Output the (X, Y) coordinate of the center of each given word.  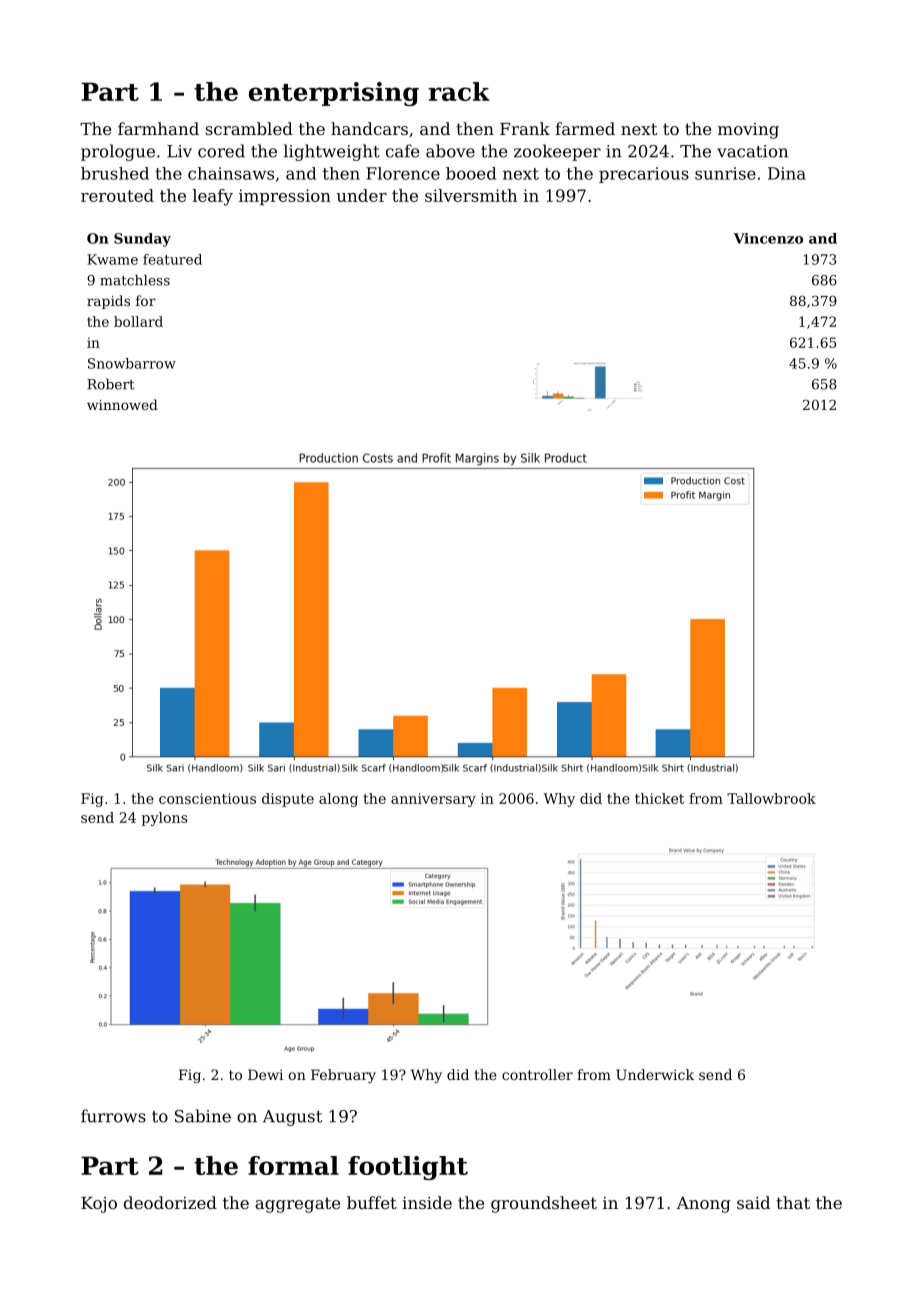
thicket (659, 798)
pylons (164, 819)
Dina (787, 173)
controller (537, 1074)
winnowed (122, 404)
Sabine (203, 1116)
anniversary (433, 800)
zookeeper (557, 152)
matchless (135, 280)
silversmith (471, 195)
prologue (118, 152)
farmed (585, 128)
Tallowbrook (771, 798)
